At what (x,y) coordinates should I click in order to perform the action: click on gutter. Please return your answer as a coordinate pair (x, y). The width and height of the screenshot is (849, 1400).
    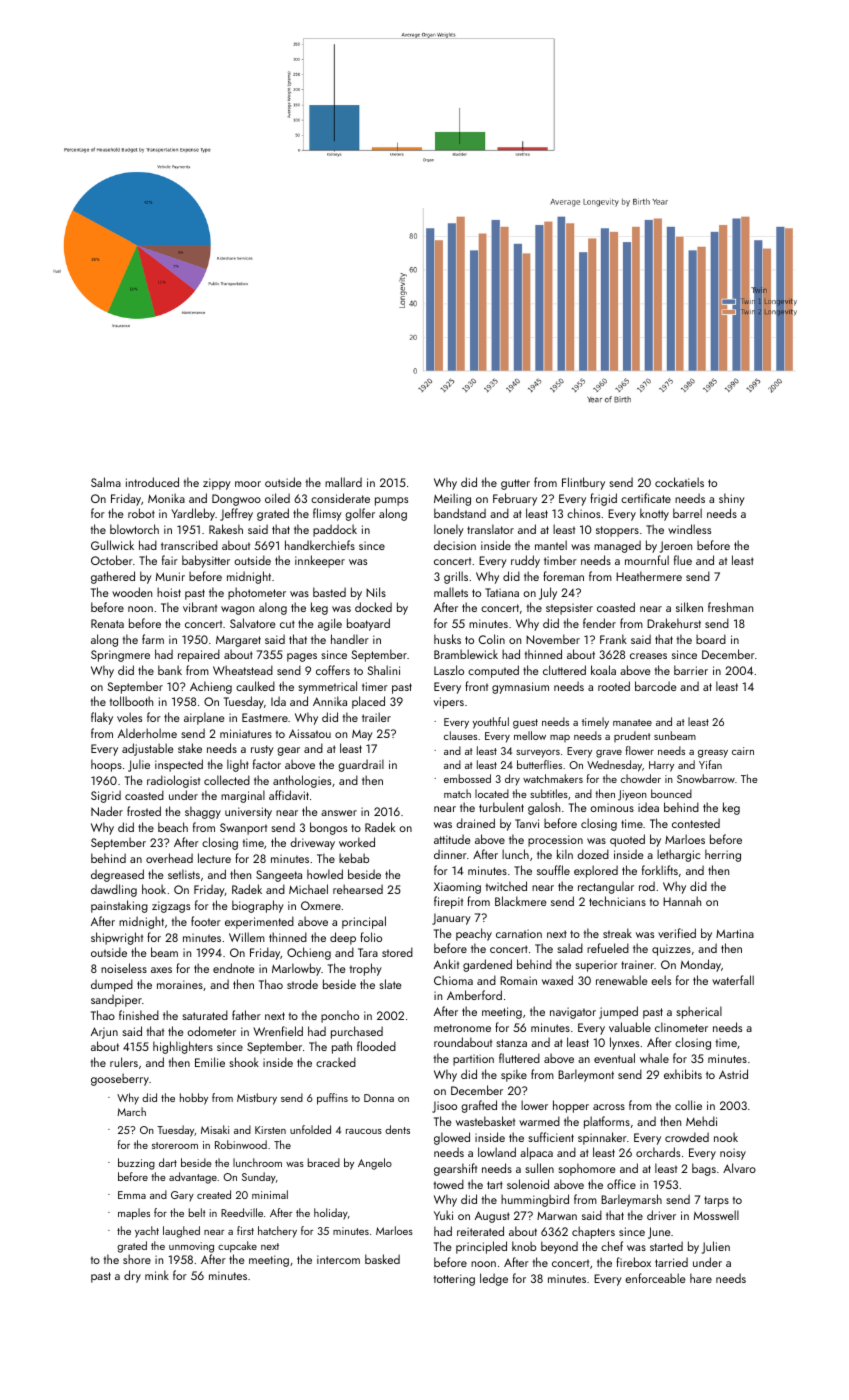
    Looking at the image, I should click on (515, 484).
